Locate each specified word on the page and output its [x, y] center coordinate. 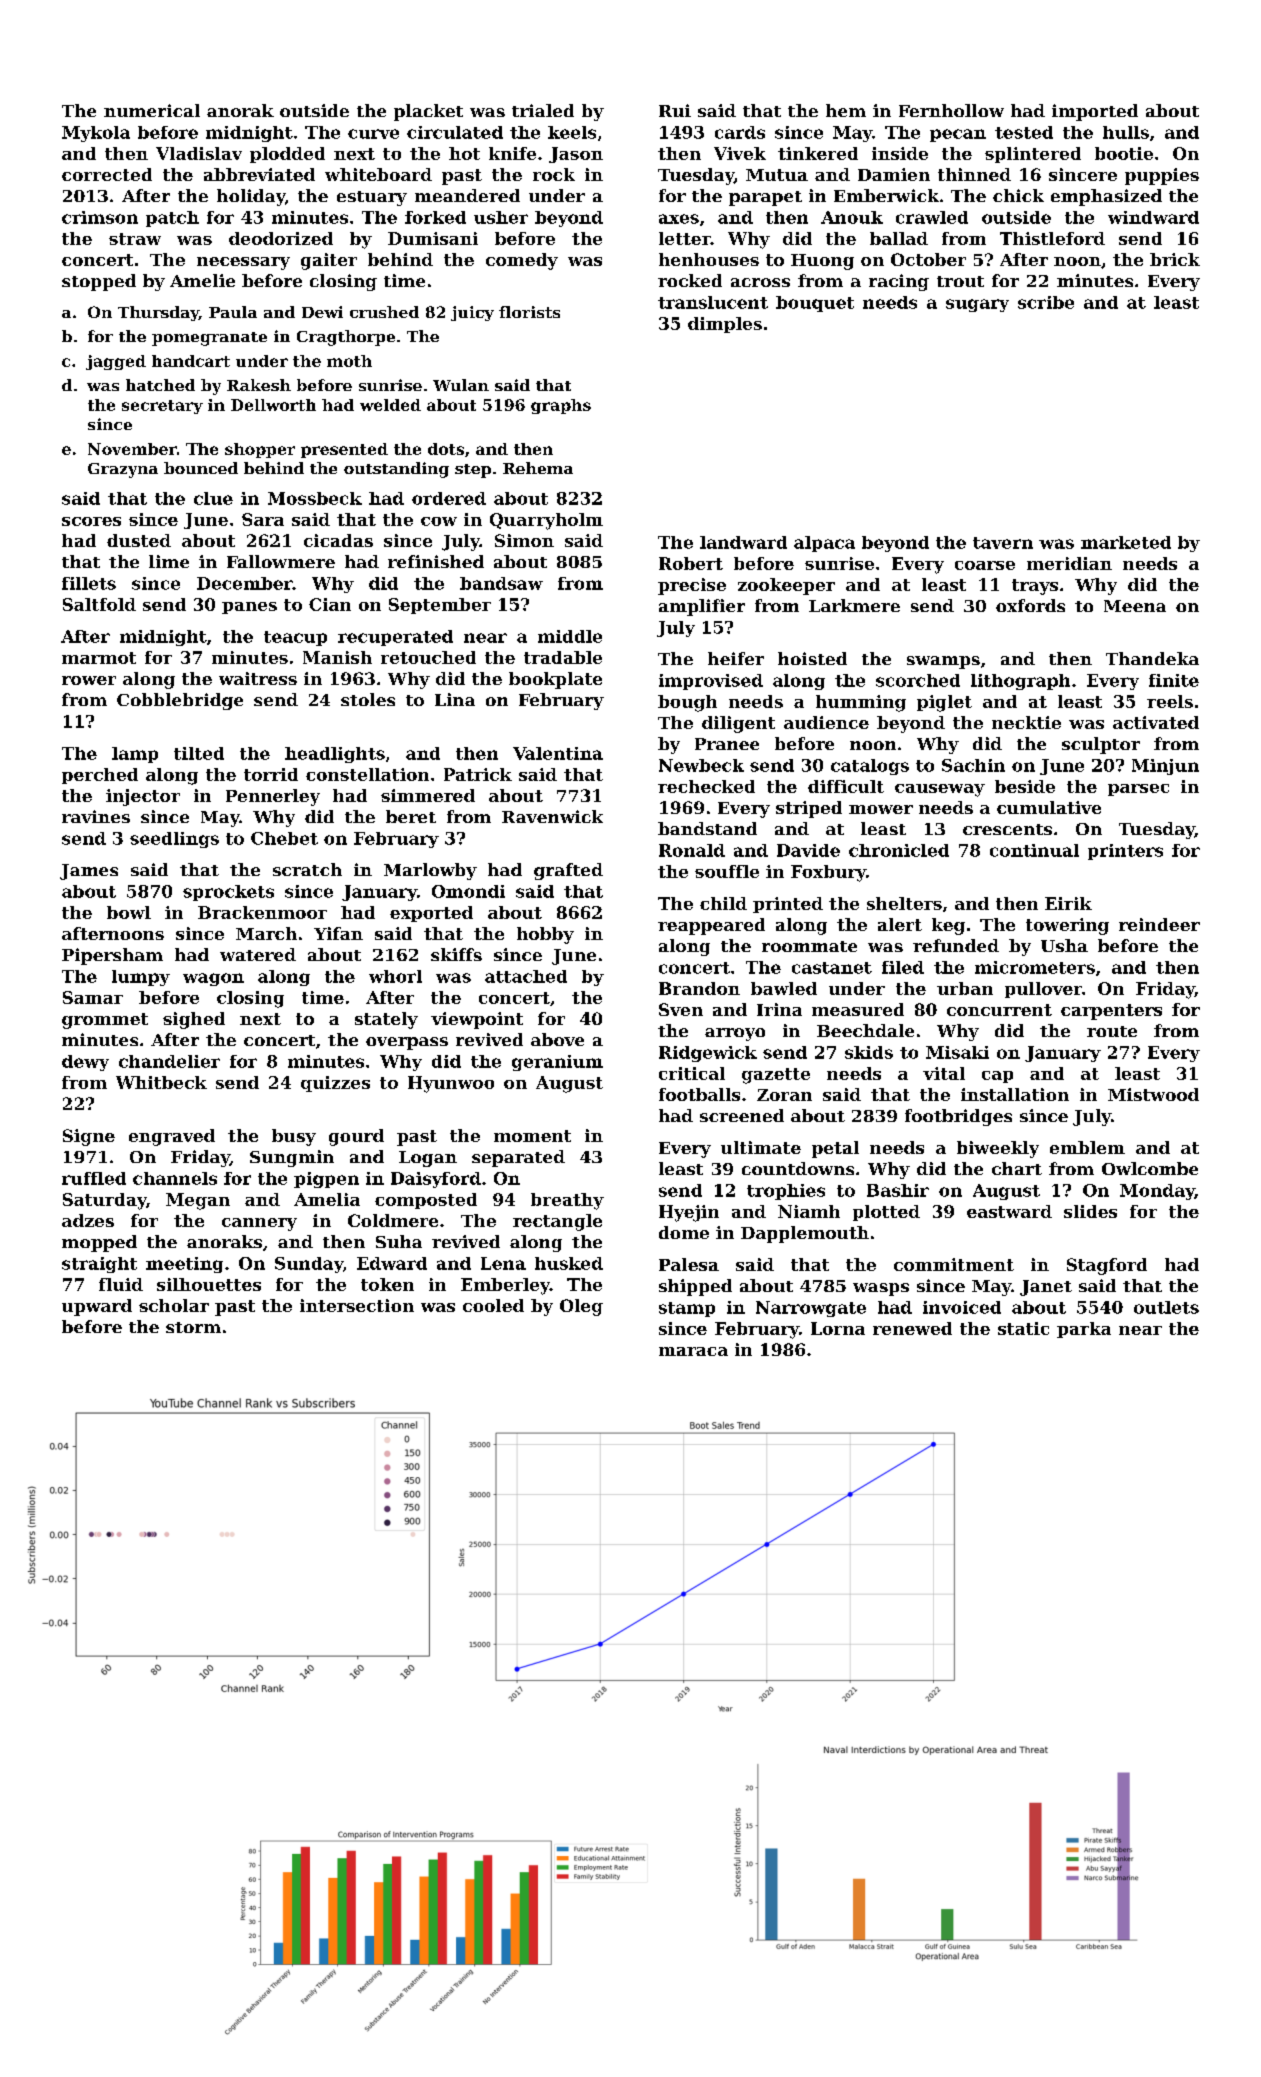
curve [373, 134]
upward [97, 1307]
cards [740, 132]
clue [213, 498]
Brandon [699, 988]
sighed [194, 1020]
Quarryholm [546, 521]
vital [944, 1073]
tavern [1003, 543]
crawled [932, 217]
